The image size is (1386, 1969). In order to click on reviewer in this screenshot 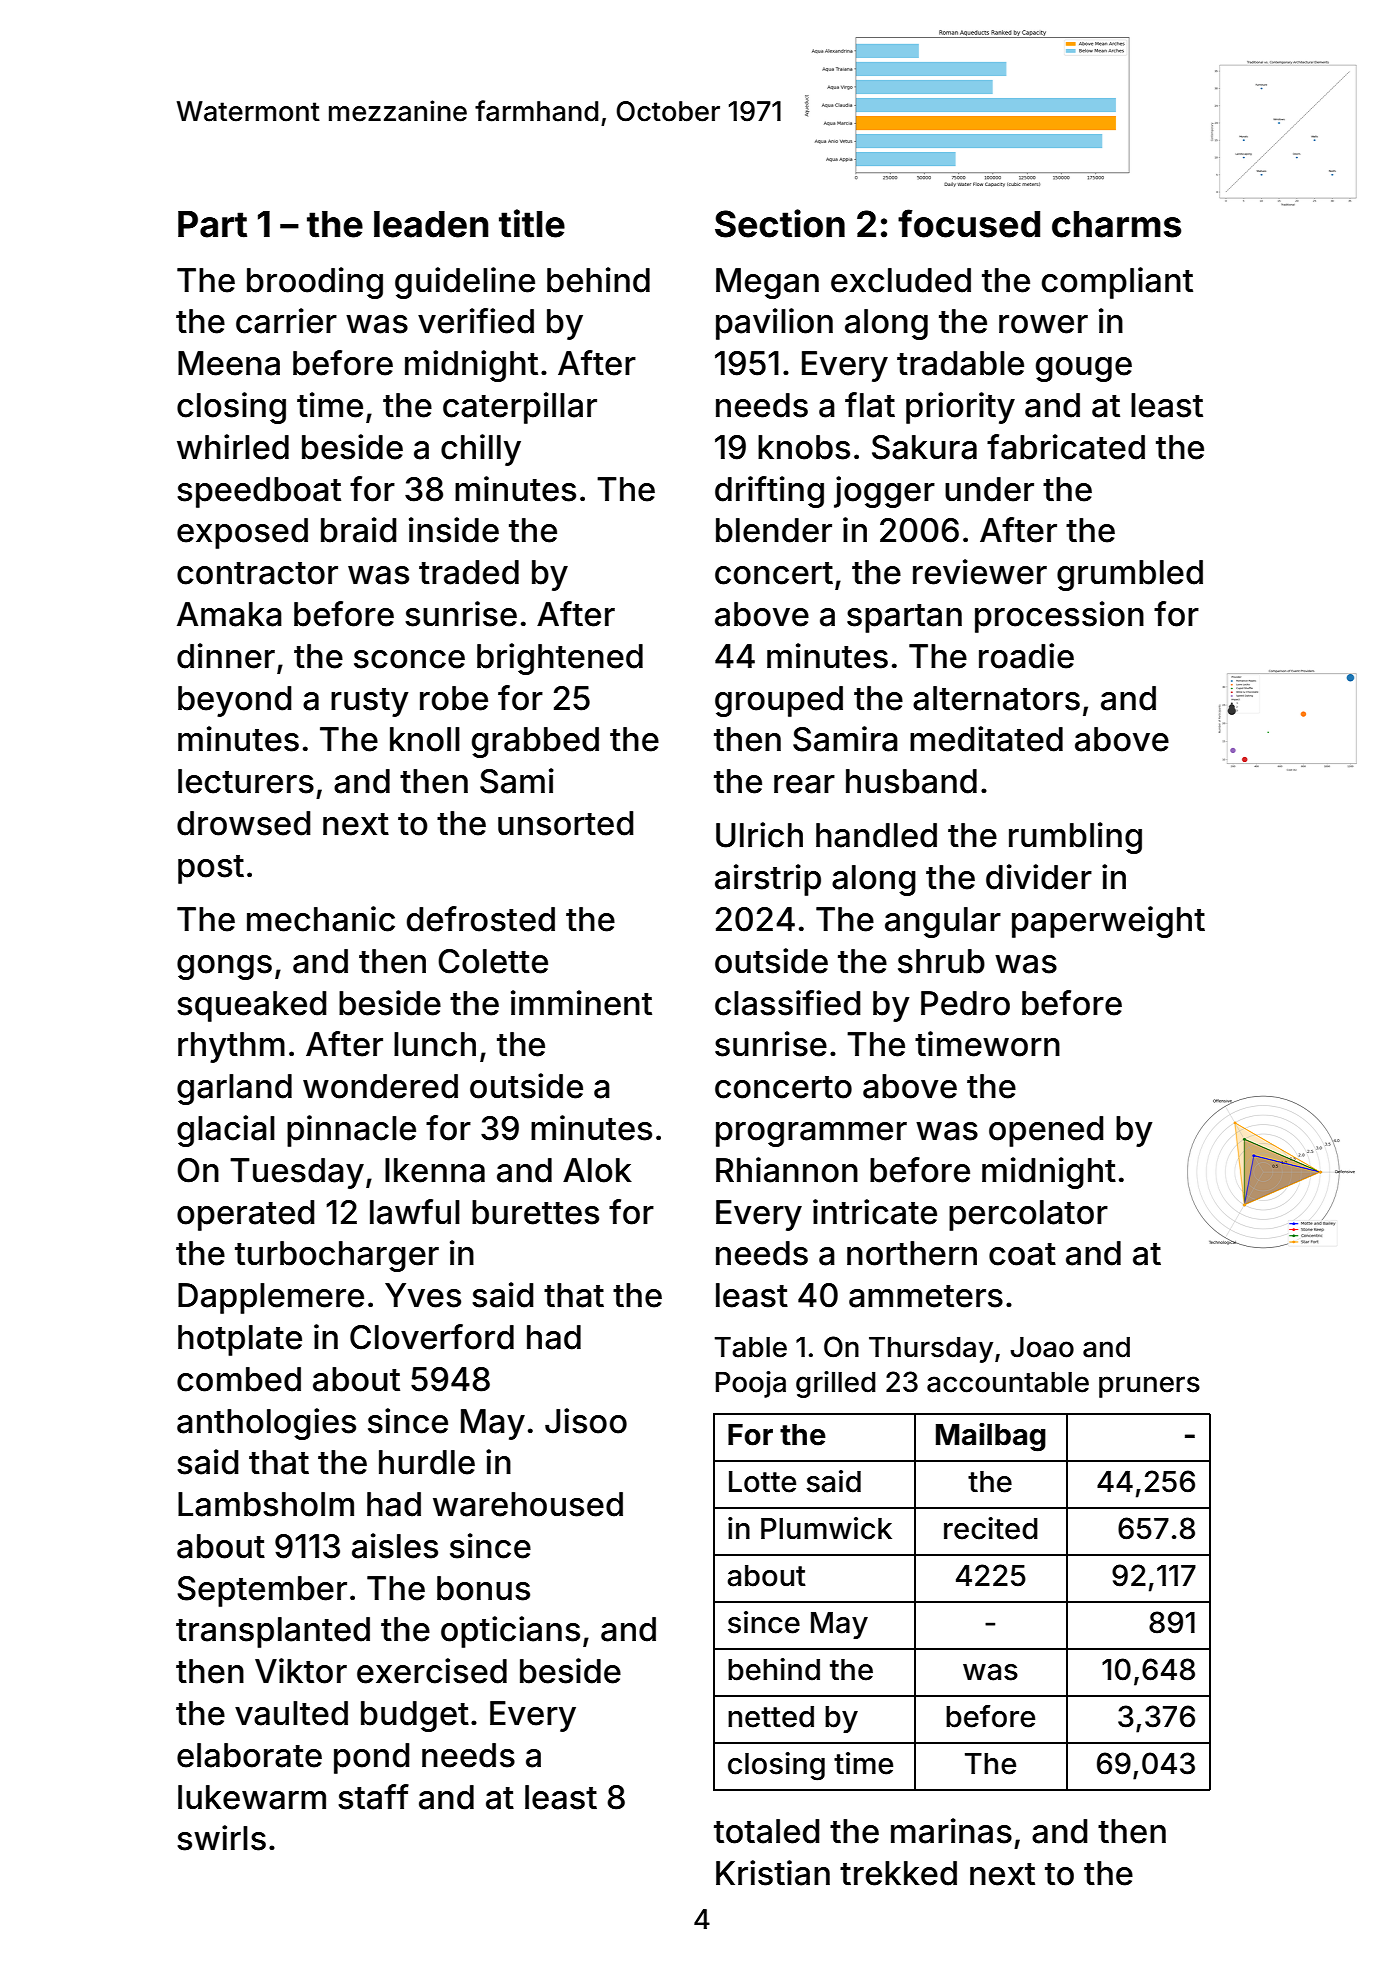, I will do `click(980, 572)`.
